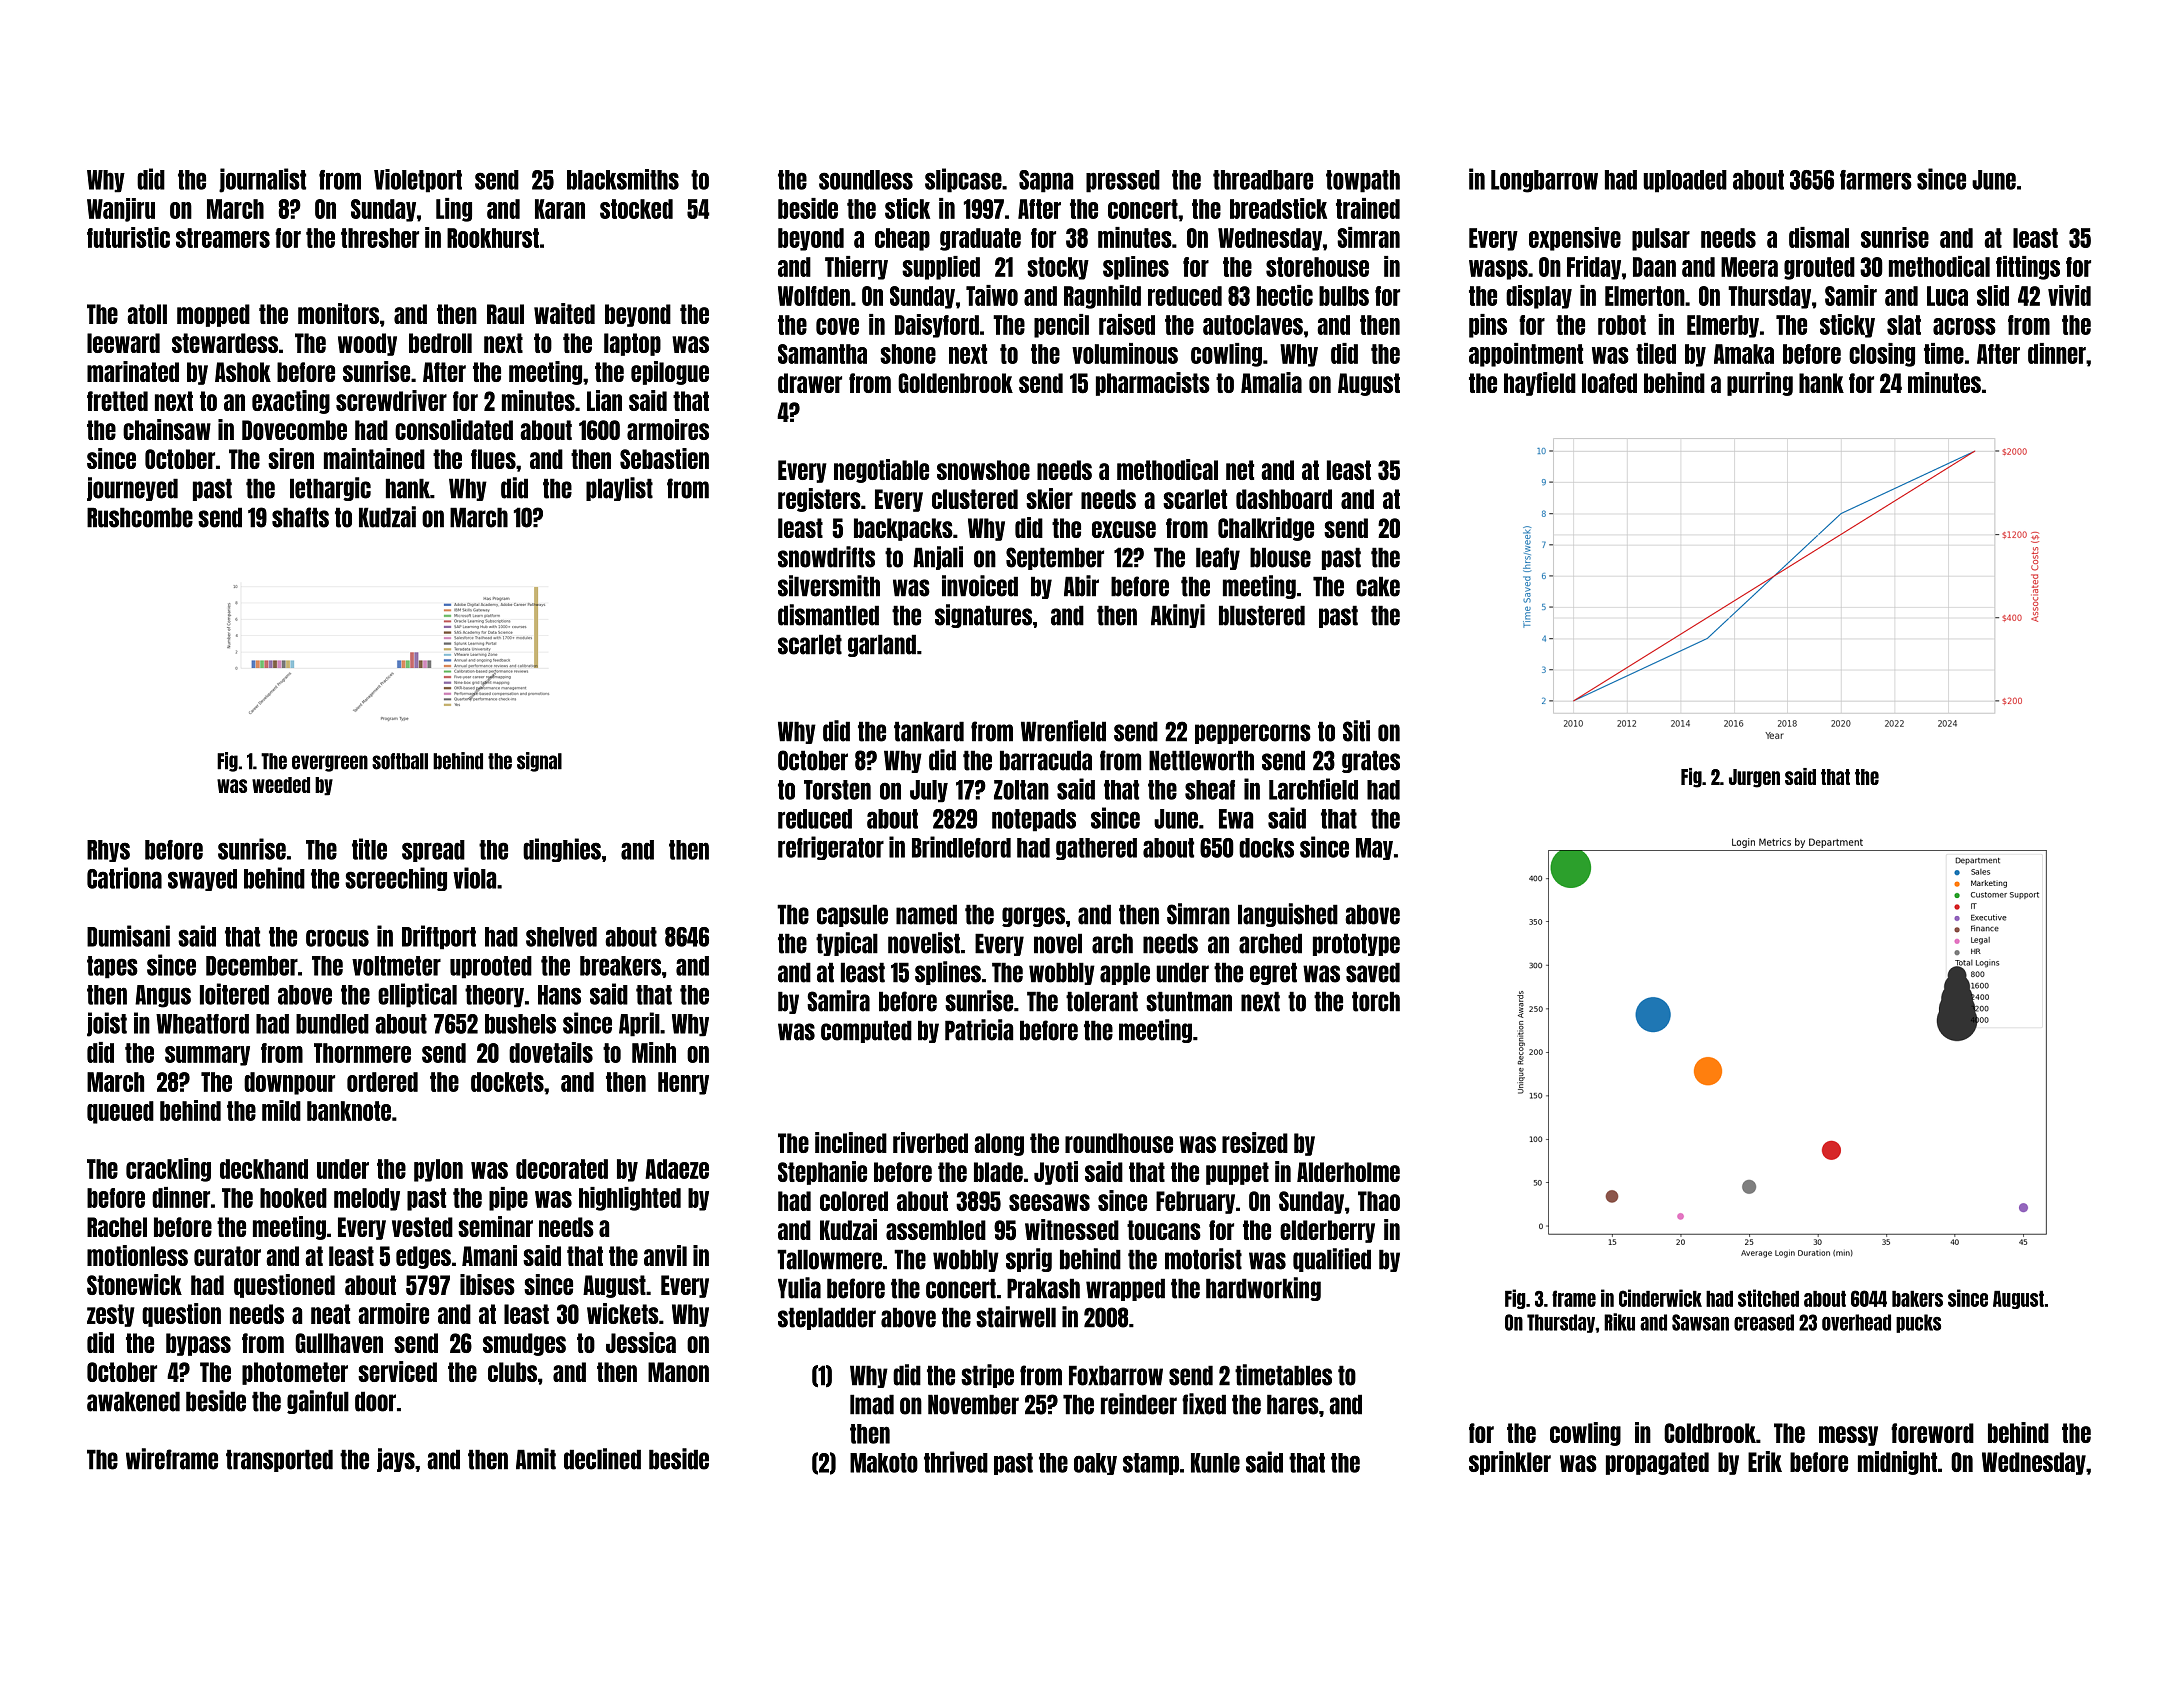 The height and width of the screenshot is (1683, 2178). I want to click on grates, so click(1371, 761).
